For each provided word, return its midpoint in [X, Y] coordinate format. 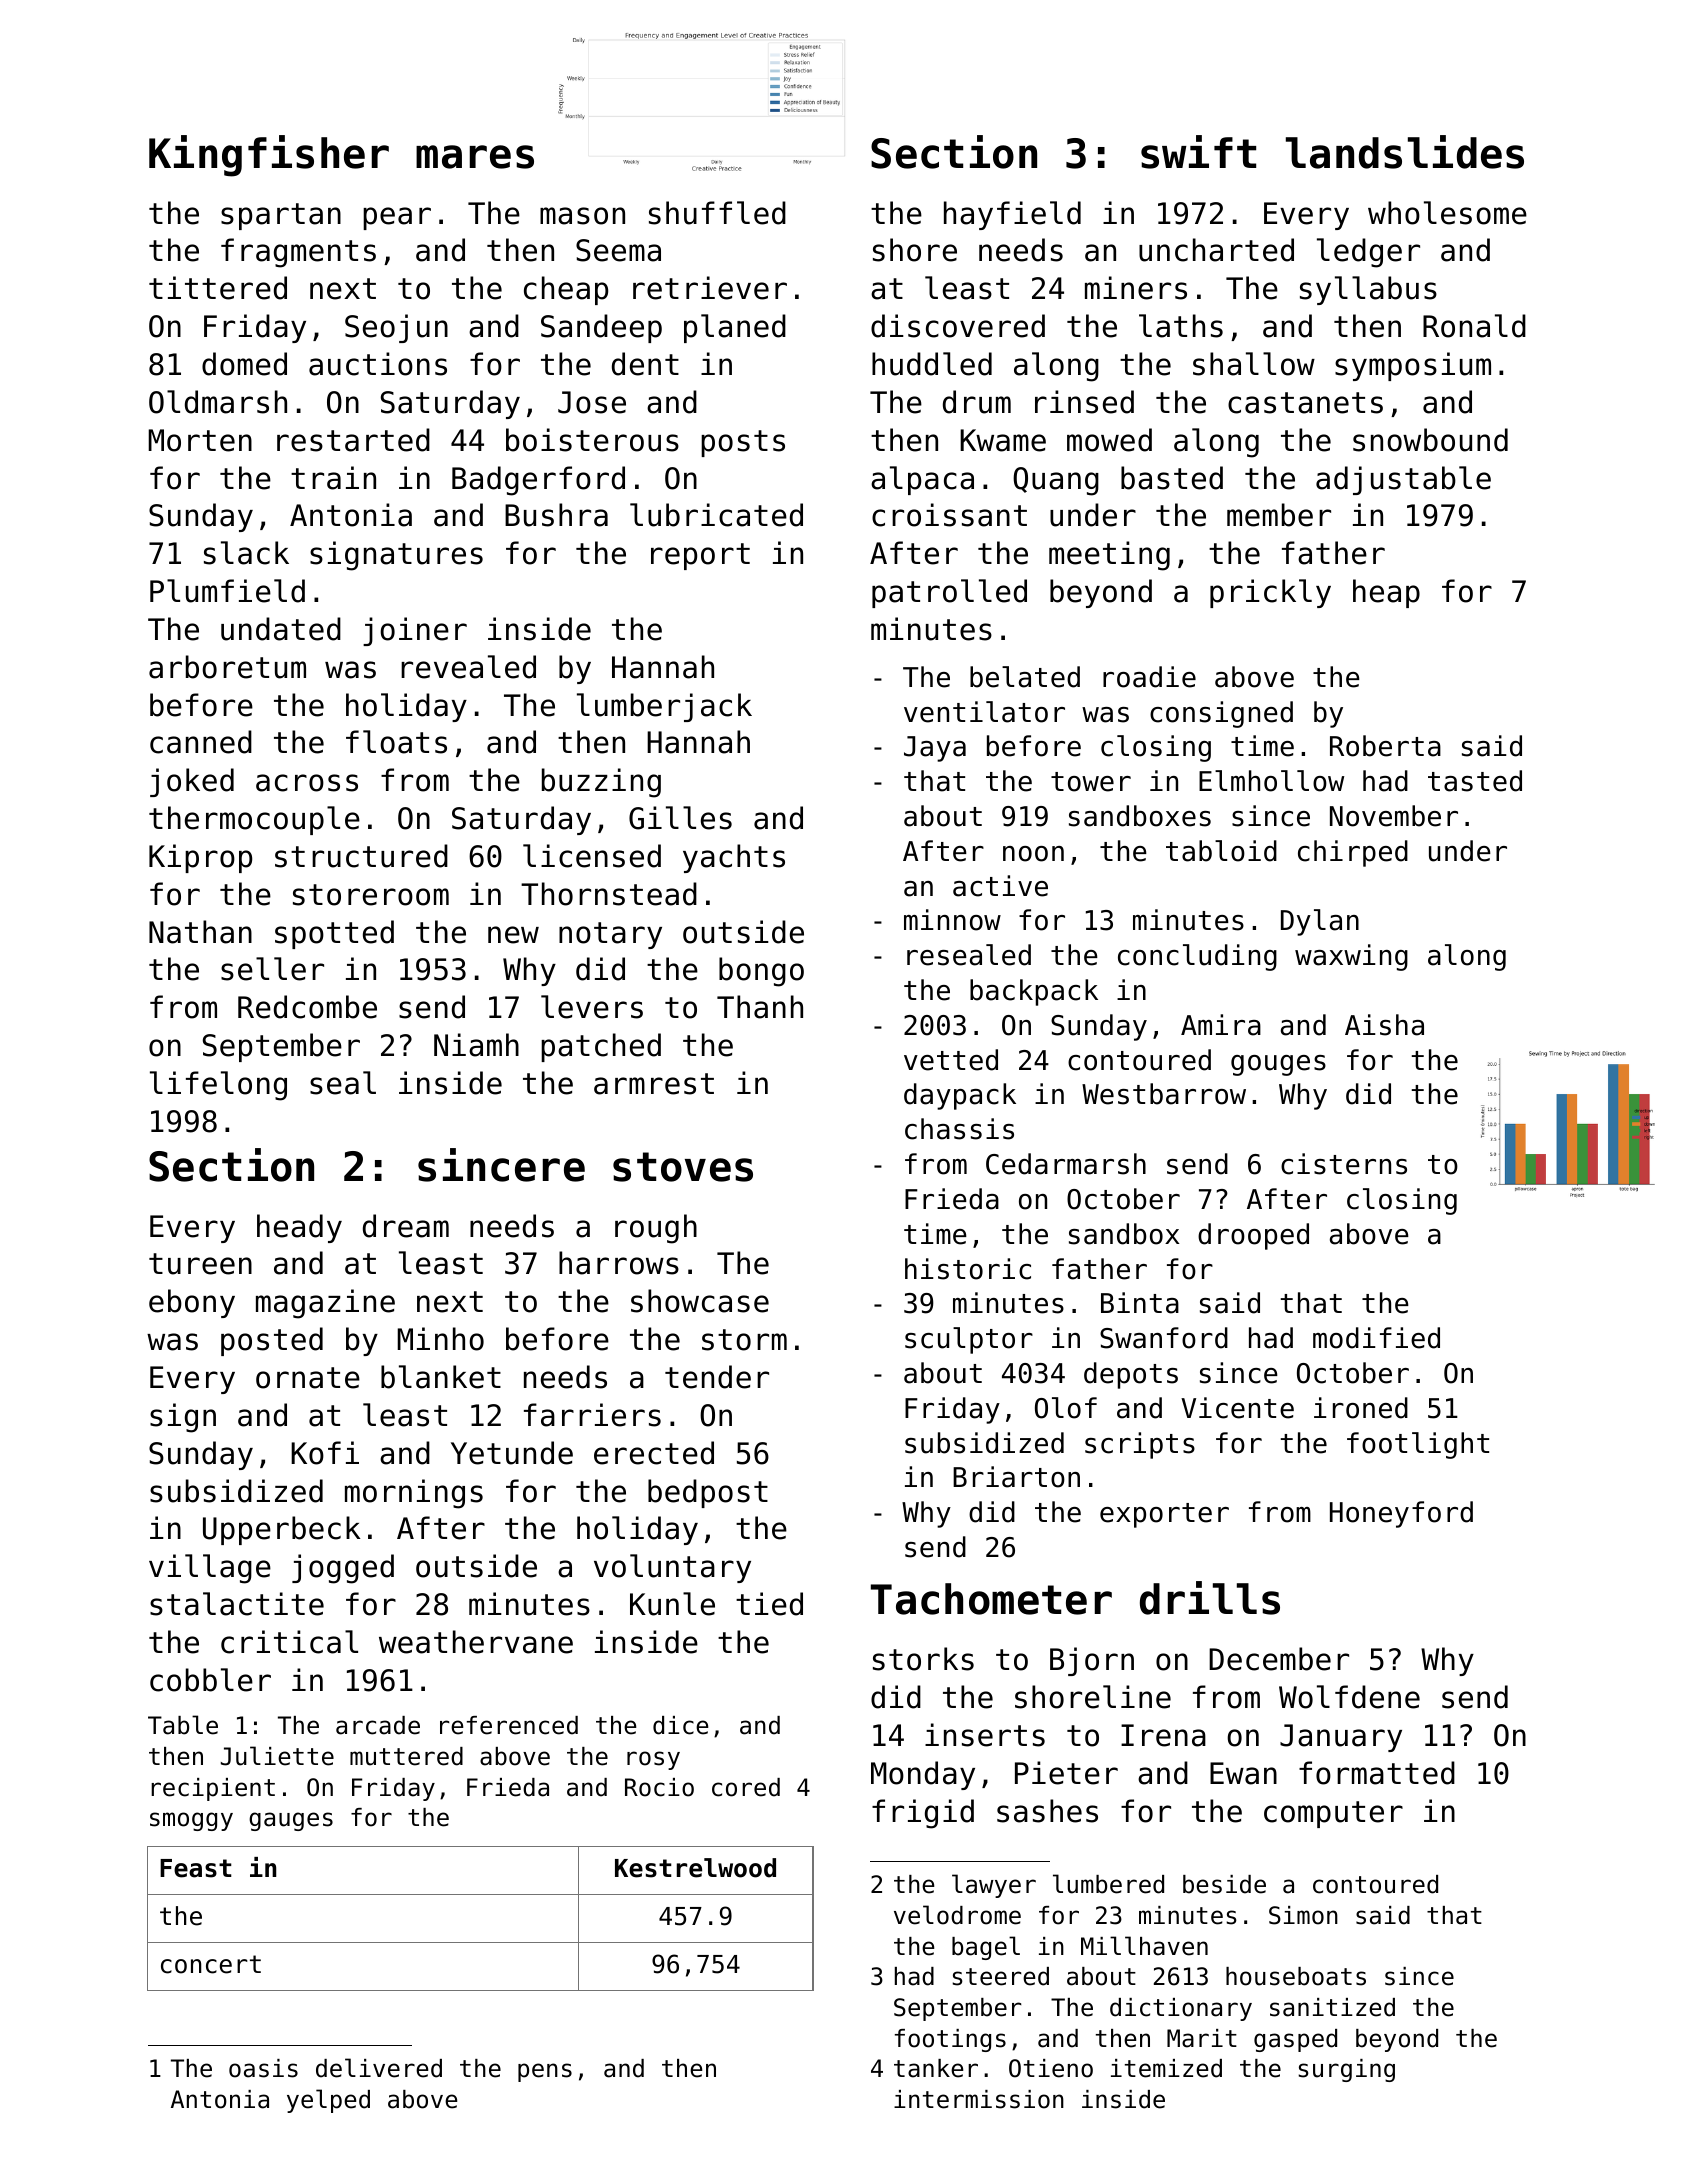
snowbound [1430, 440]
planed [735, 328]
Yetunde [512, 1453]
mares [475, 157]
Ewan [1243, 1773]
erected [654, 1453]
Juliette [277, 1756]
